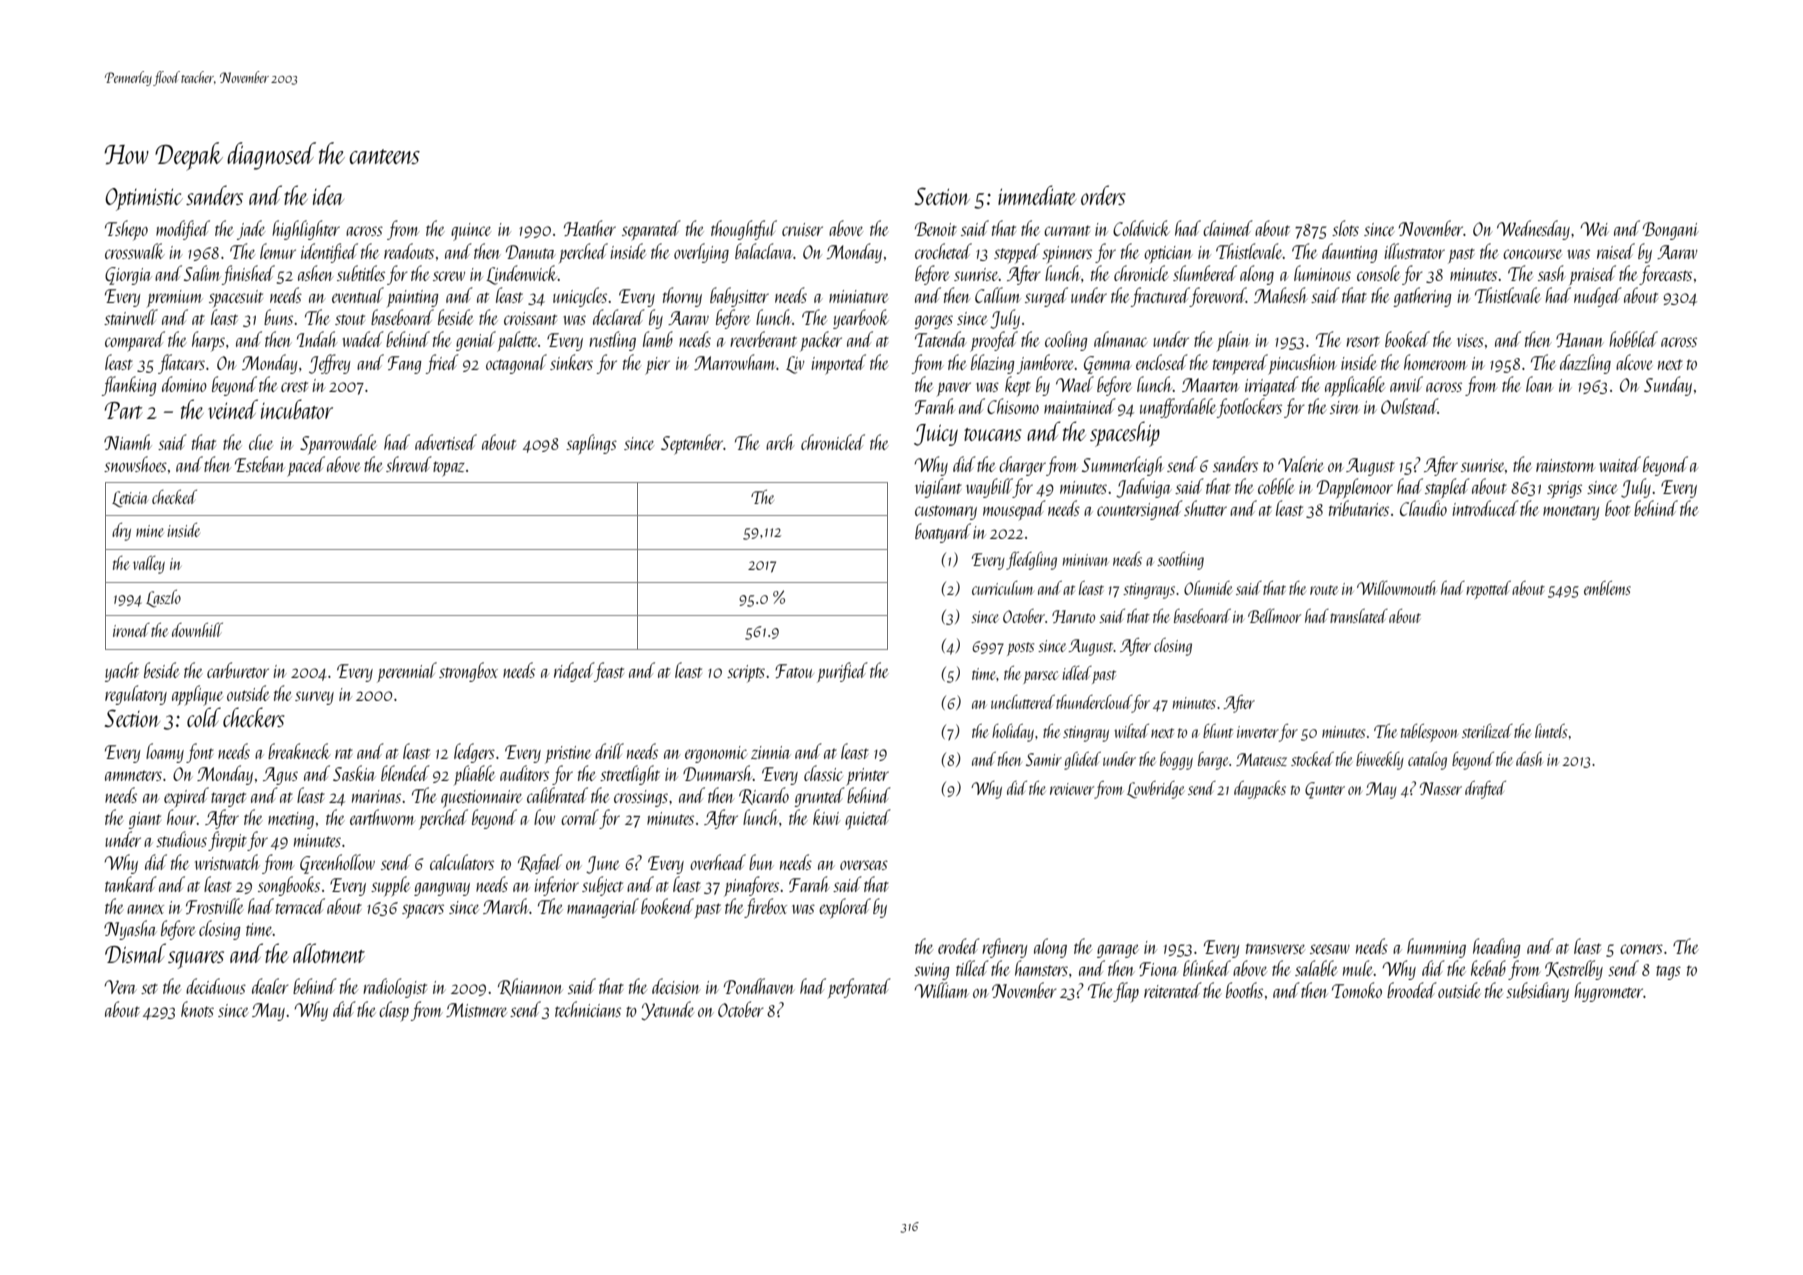 Image resolution: width=1803 pixels, height=1275 pixels. Describe the element at coordinates (943, 251) in the screenshot. I see `crocheted` at that location.
